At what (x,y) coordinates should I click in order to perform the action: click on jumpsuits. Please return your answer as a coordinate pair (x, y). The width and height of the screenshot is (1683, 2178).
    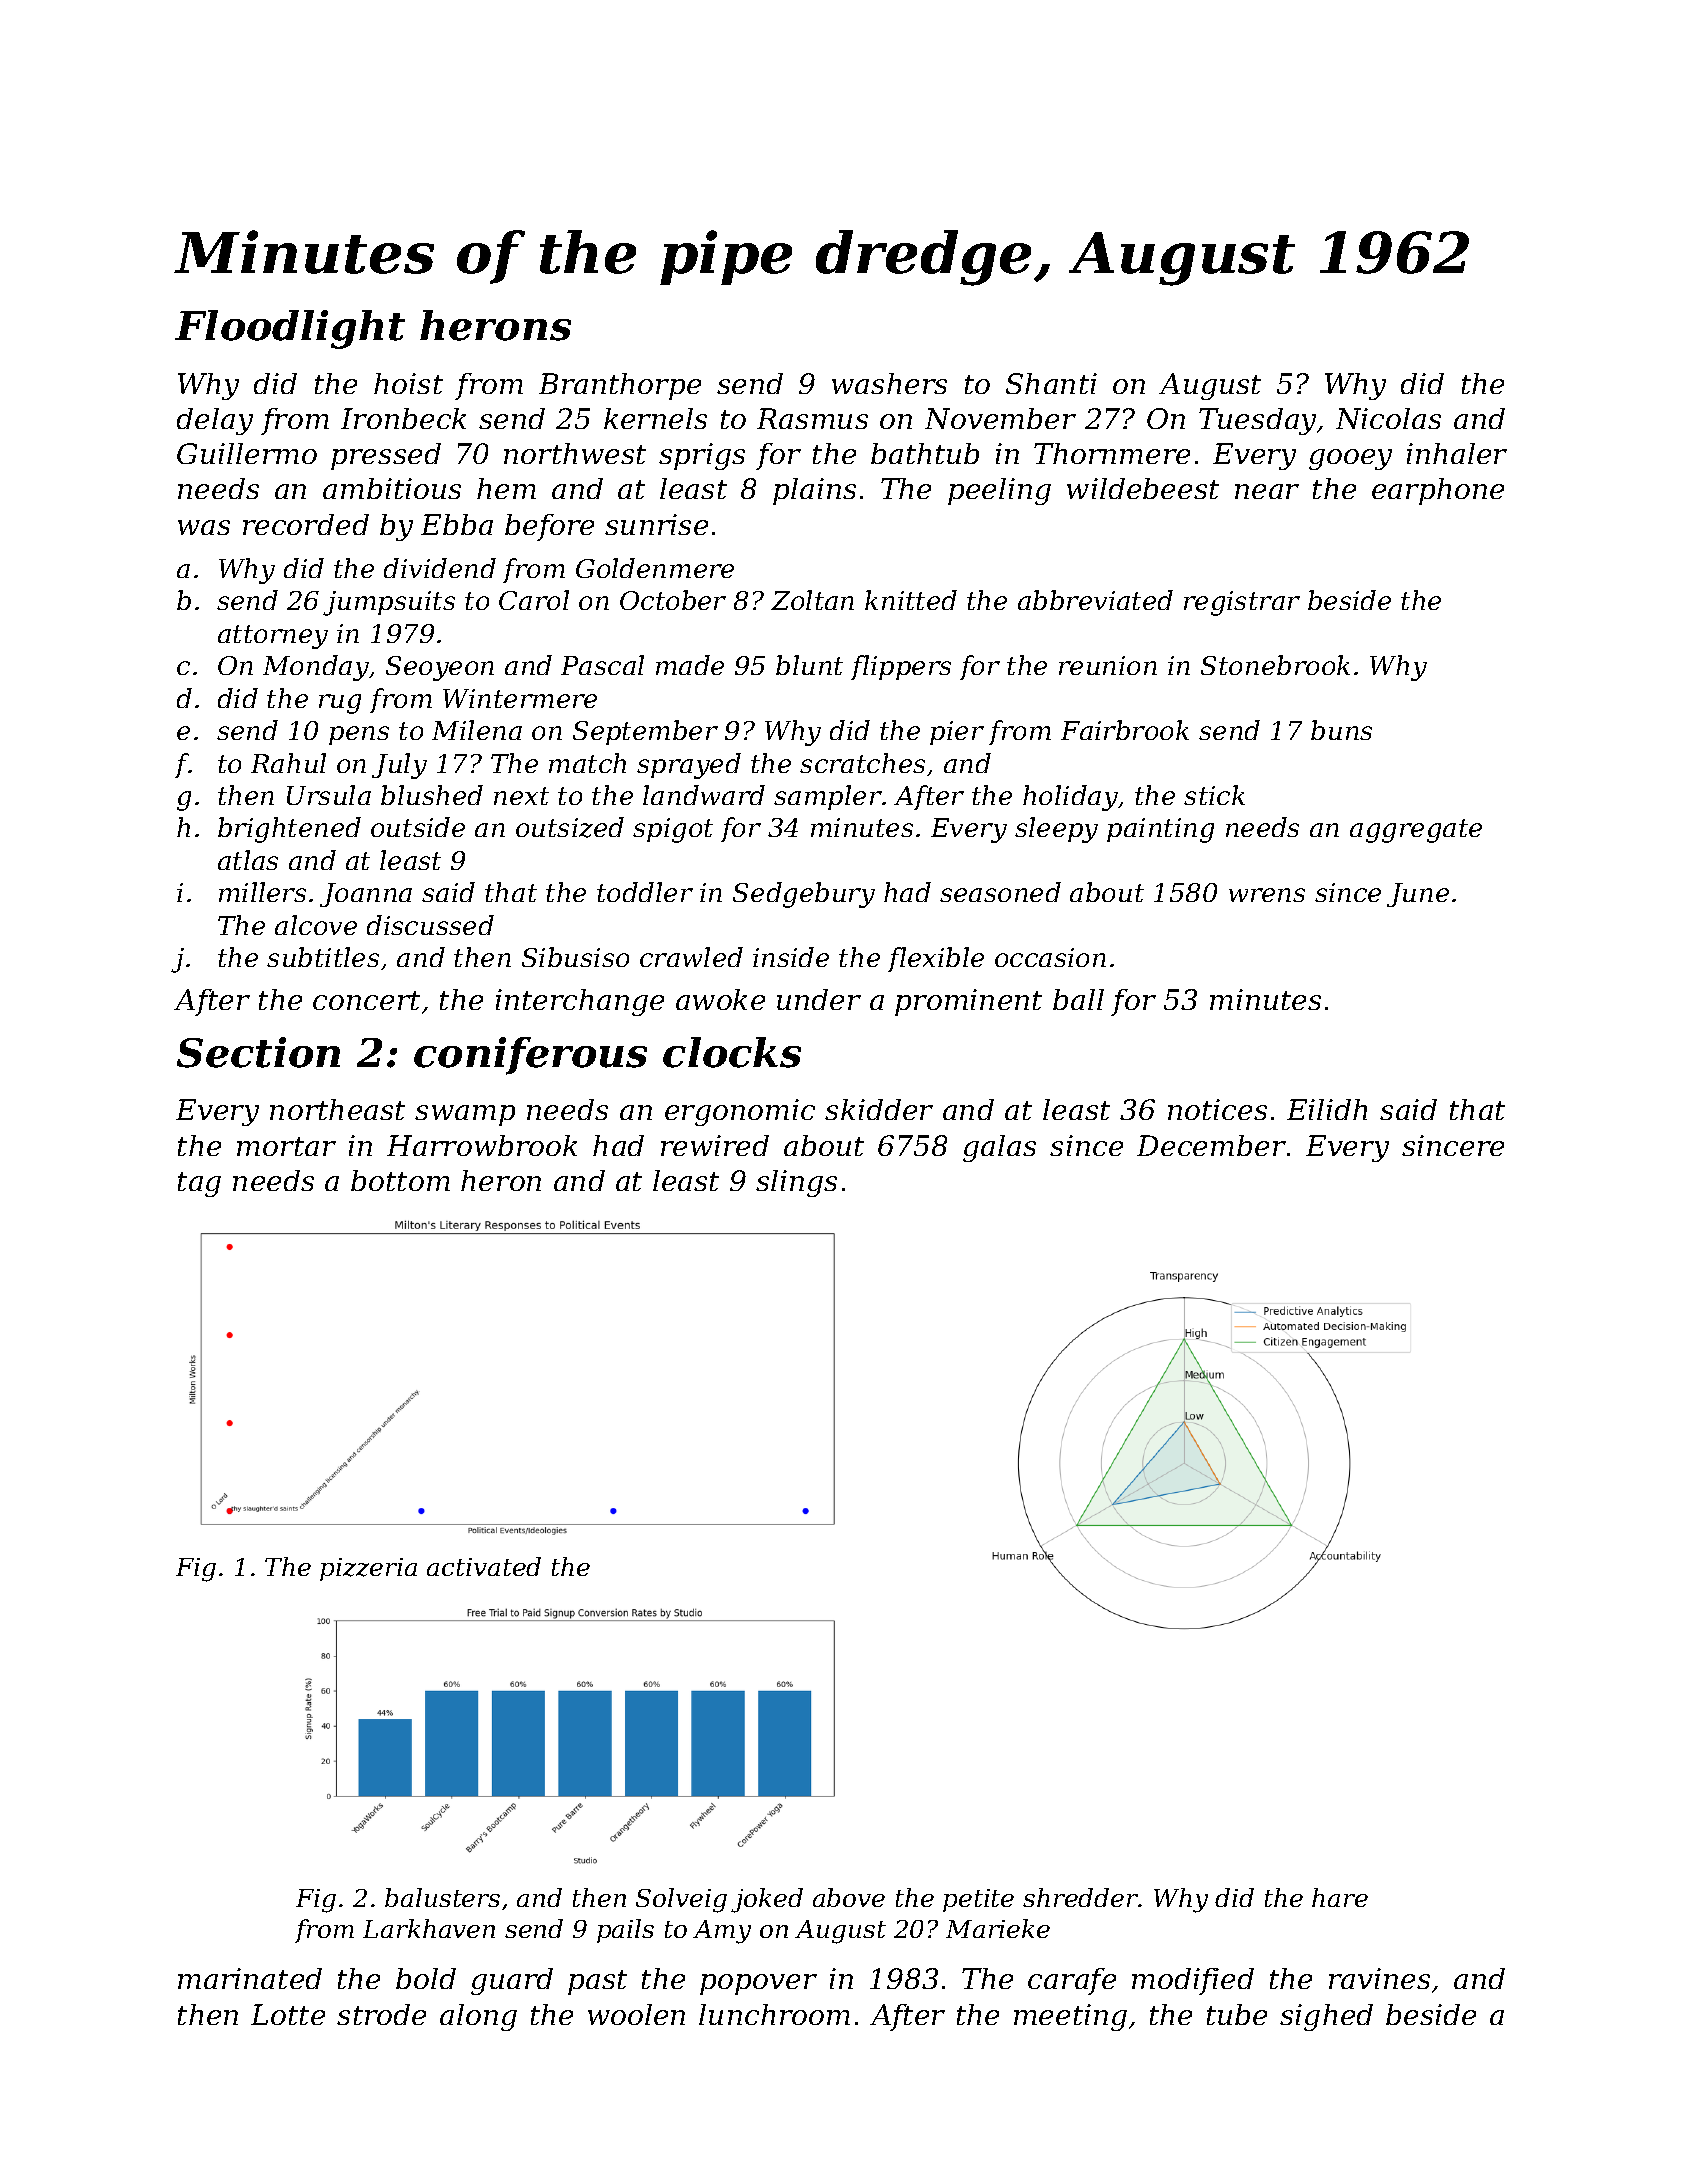
    Looking at the image, I should click on (389, 603).
